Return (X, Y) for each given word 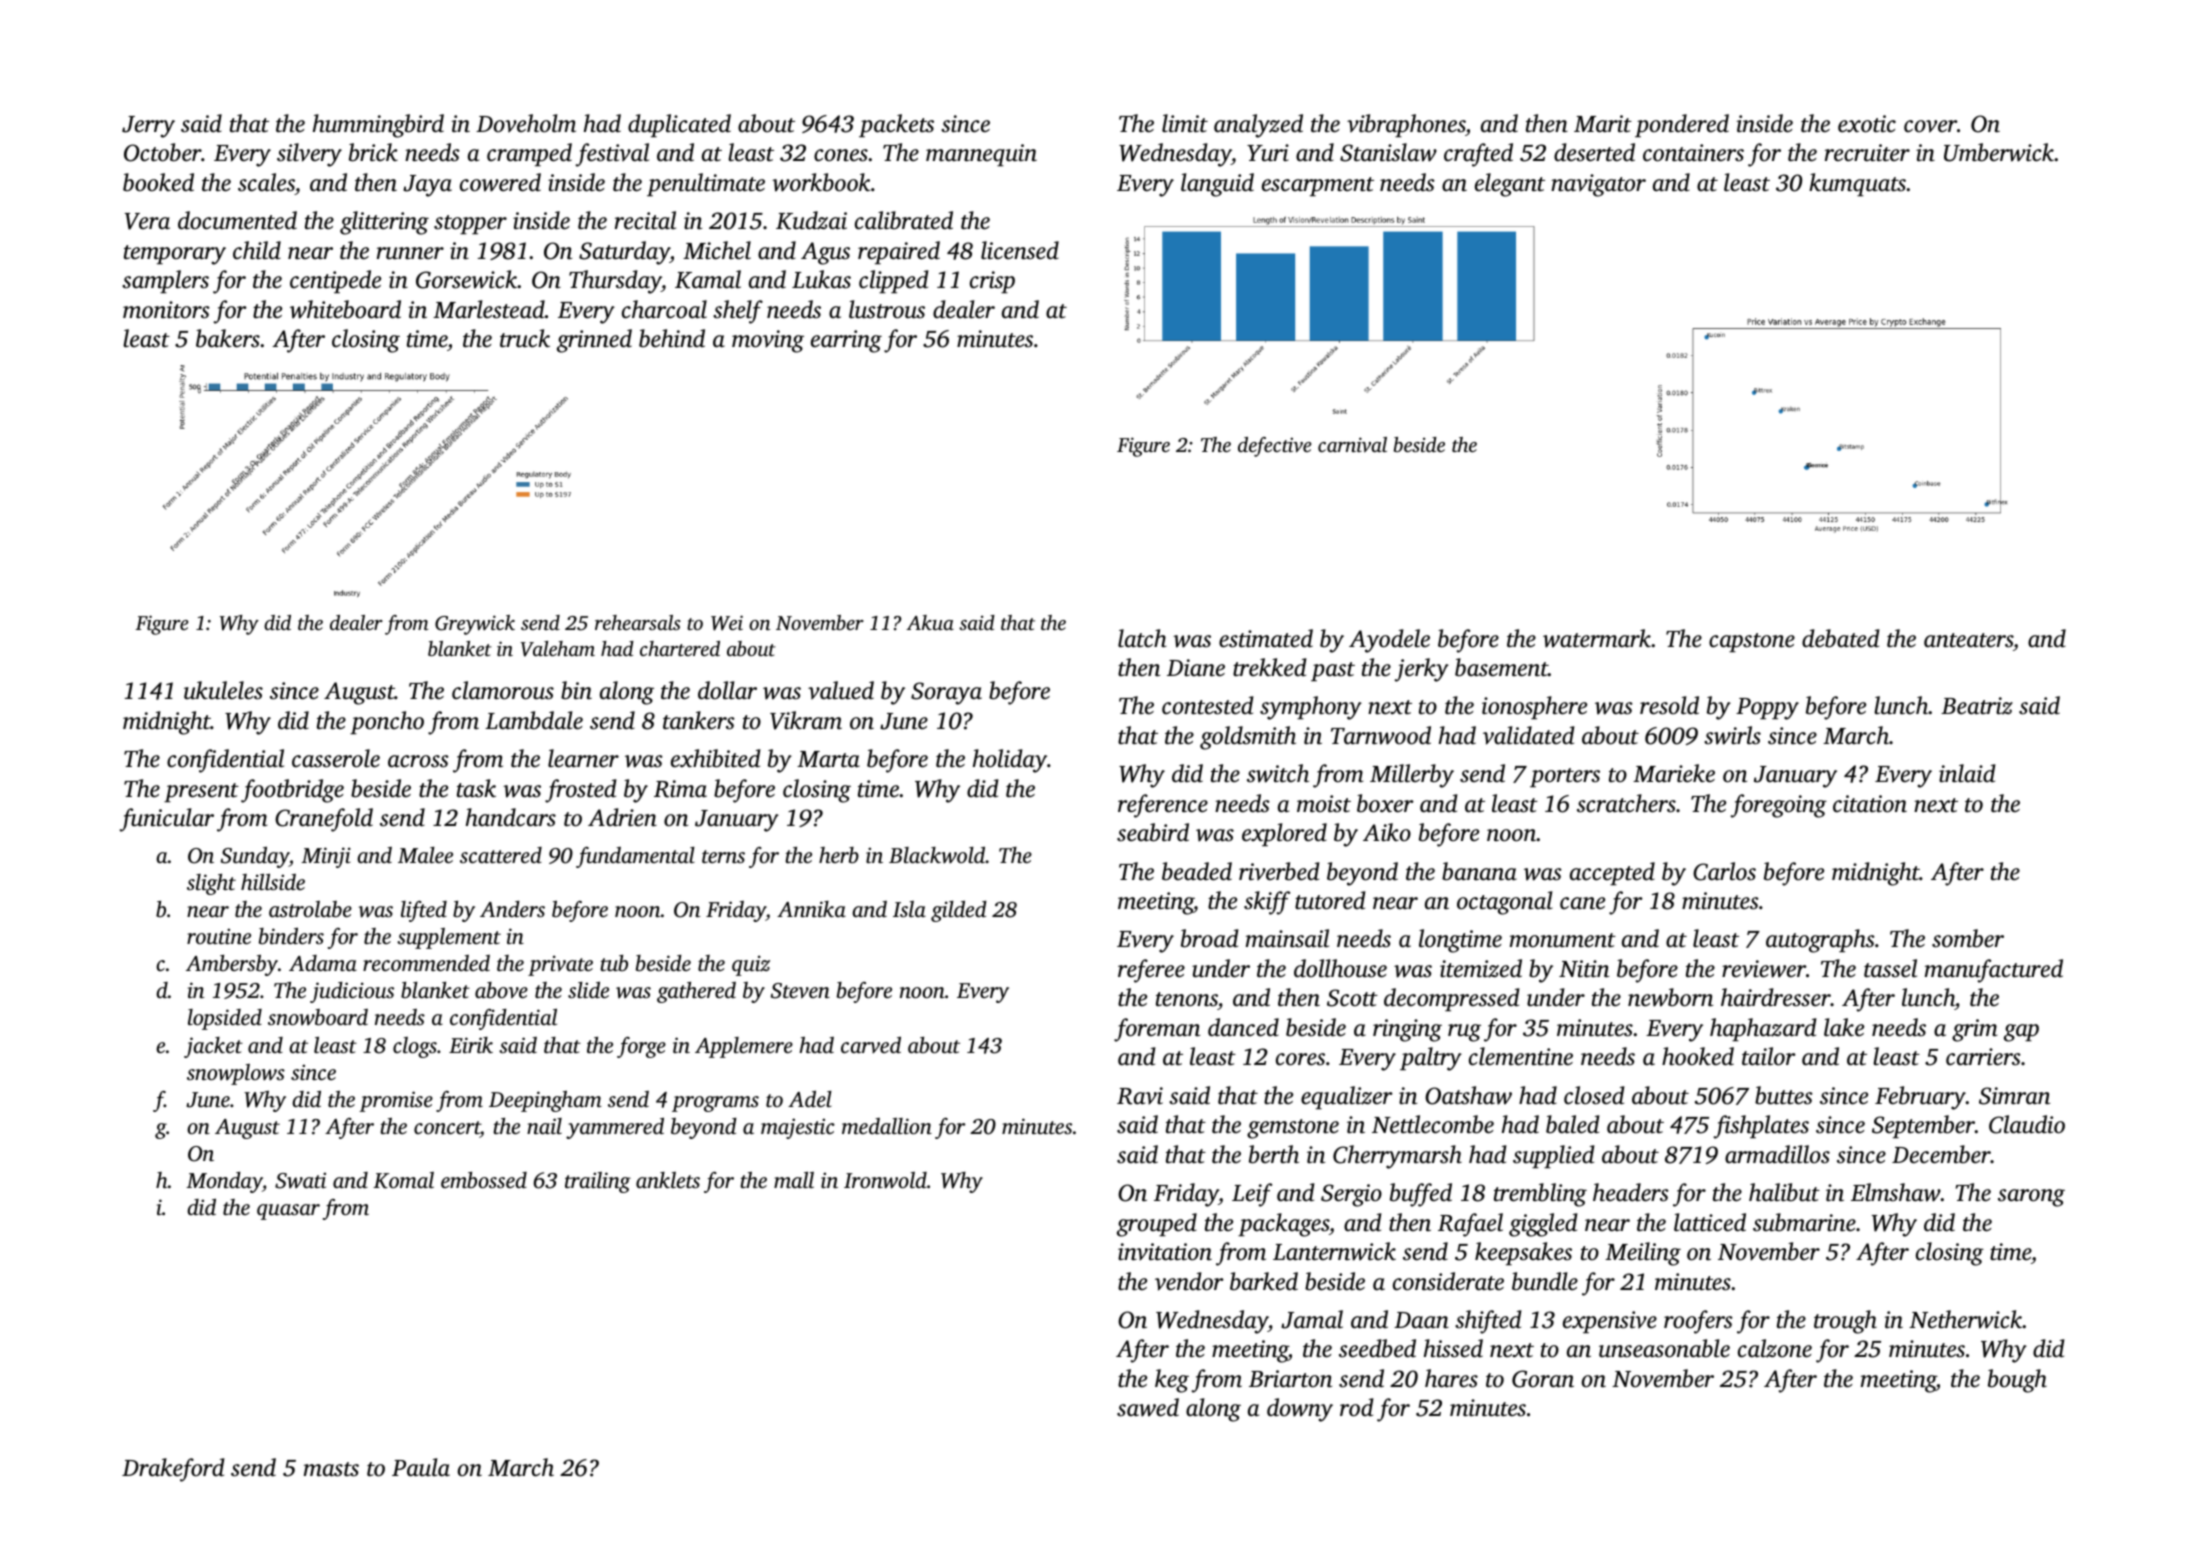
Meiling (1643, 1254)
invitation (1165, 1252)
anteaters (1968, 640)
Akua (930, 622)
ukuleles (223, 690)
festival (612, 155)
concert (447, 1127)
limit (1185, 123)
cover (1930, 126)
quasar (288, 1212)
